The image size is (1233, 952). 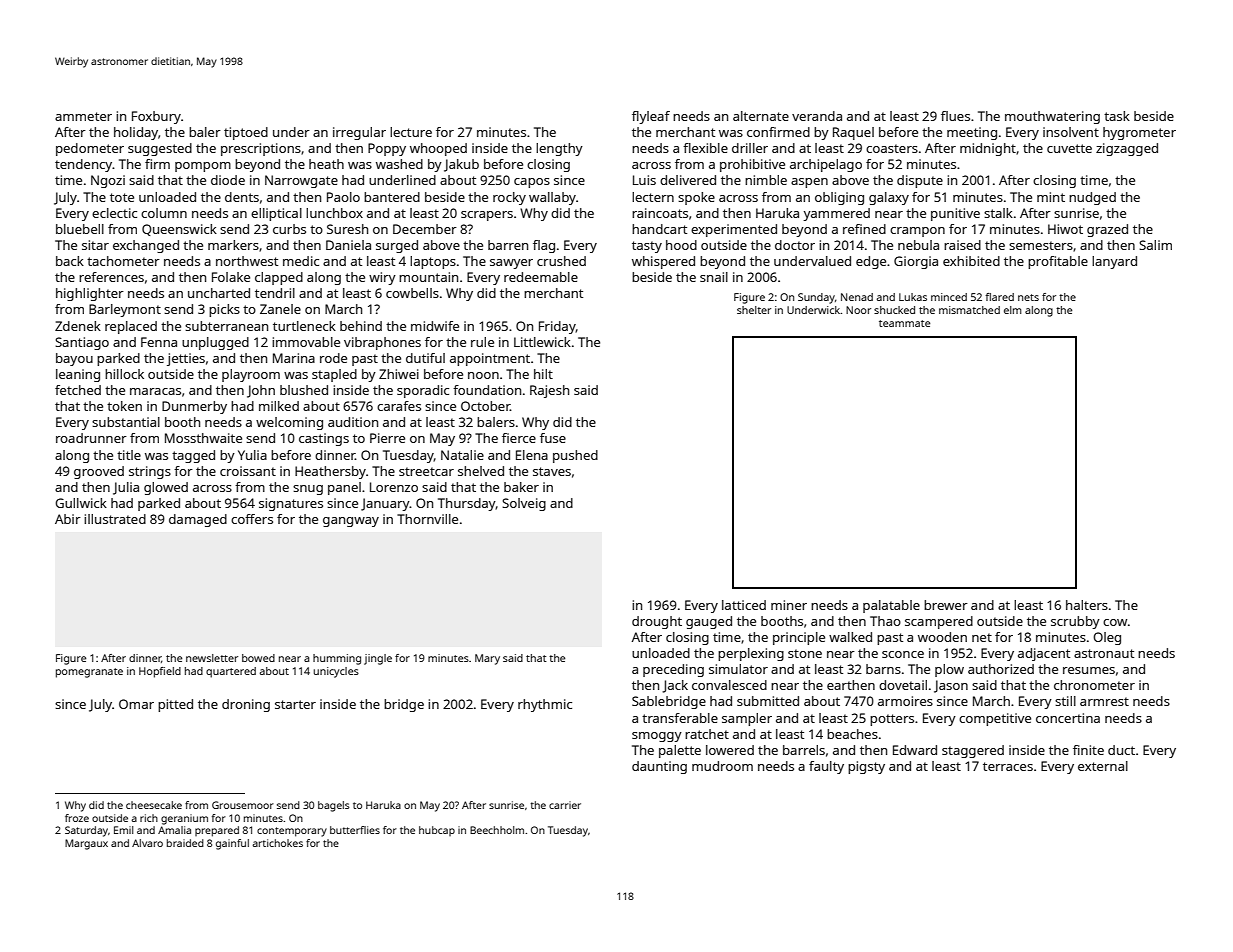 I want to click on Abir, so click(x=68, y=519).
